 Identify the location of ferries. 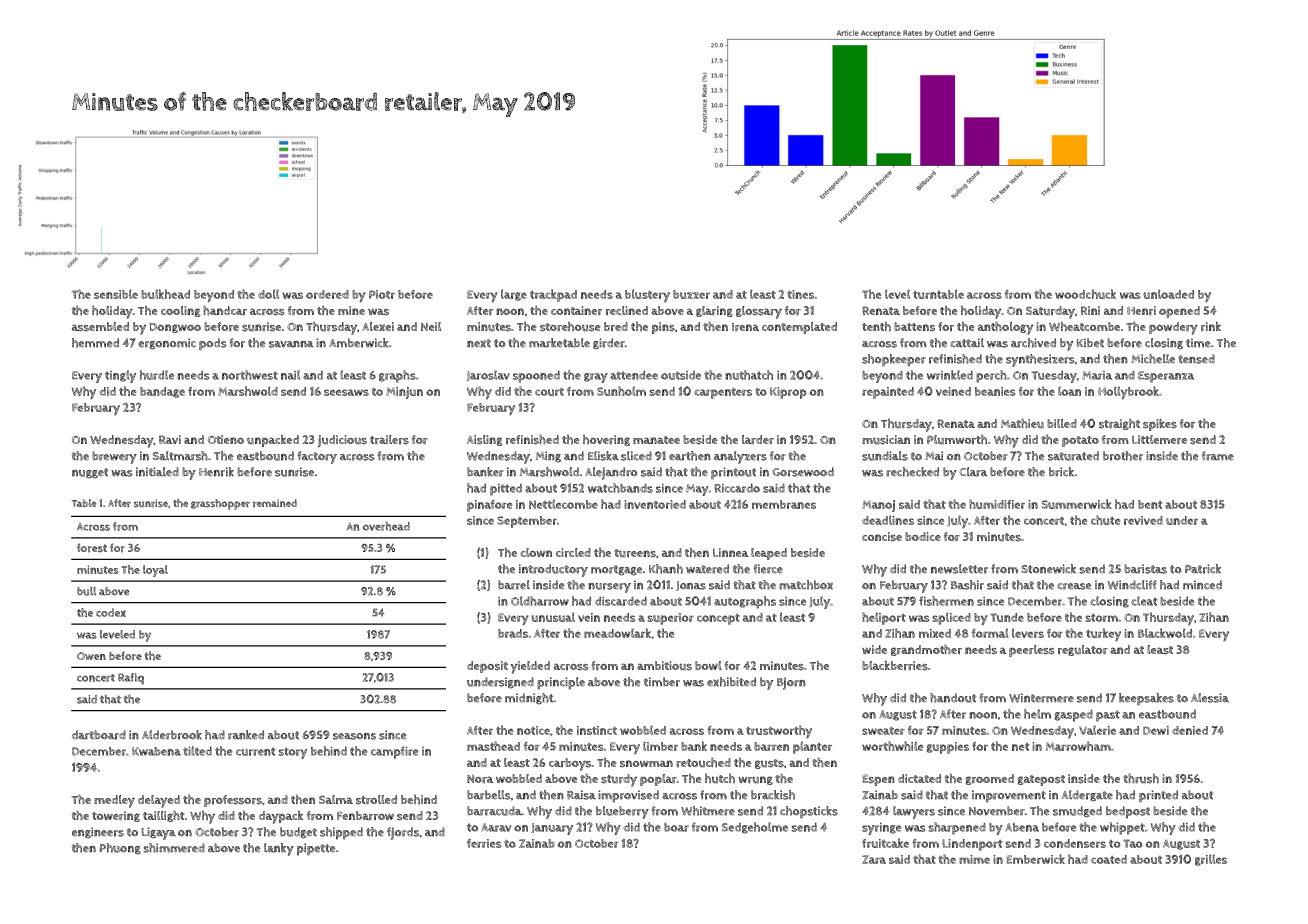
(484, 843).
